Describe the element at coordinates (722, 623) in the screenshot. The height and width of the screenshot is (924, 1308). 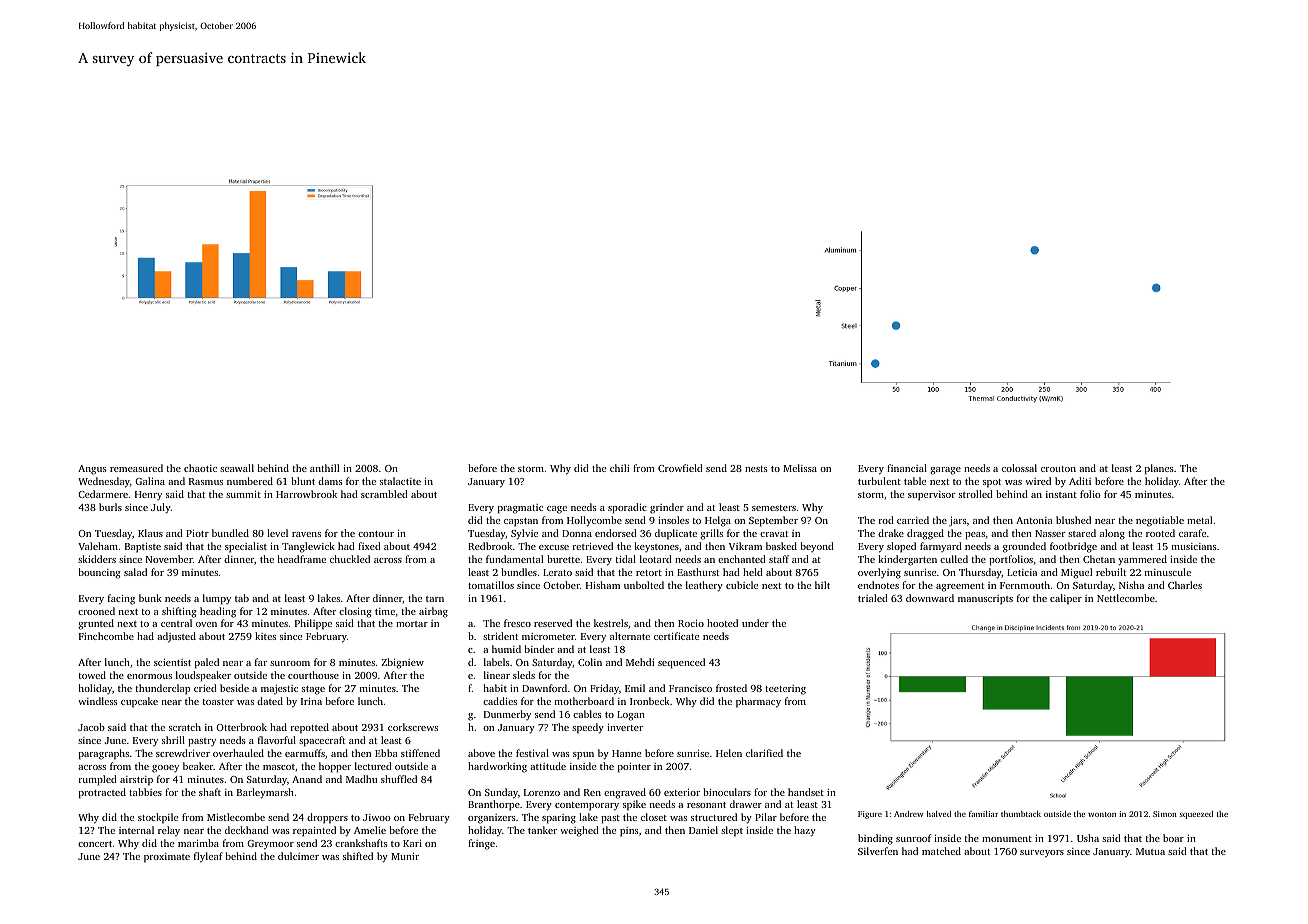
I see `hooted` at that location.
